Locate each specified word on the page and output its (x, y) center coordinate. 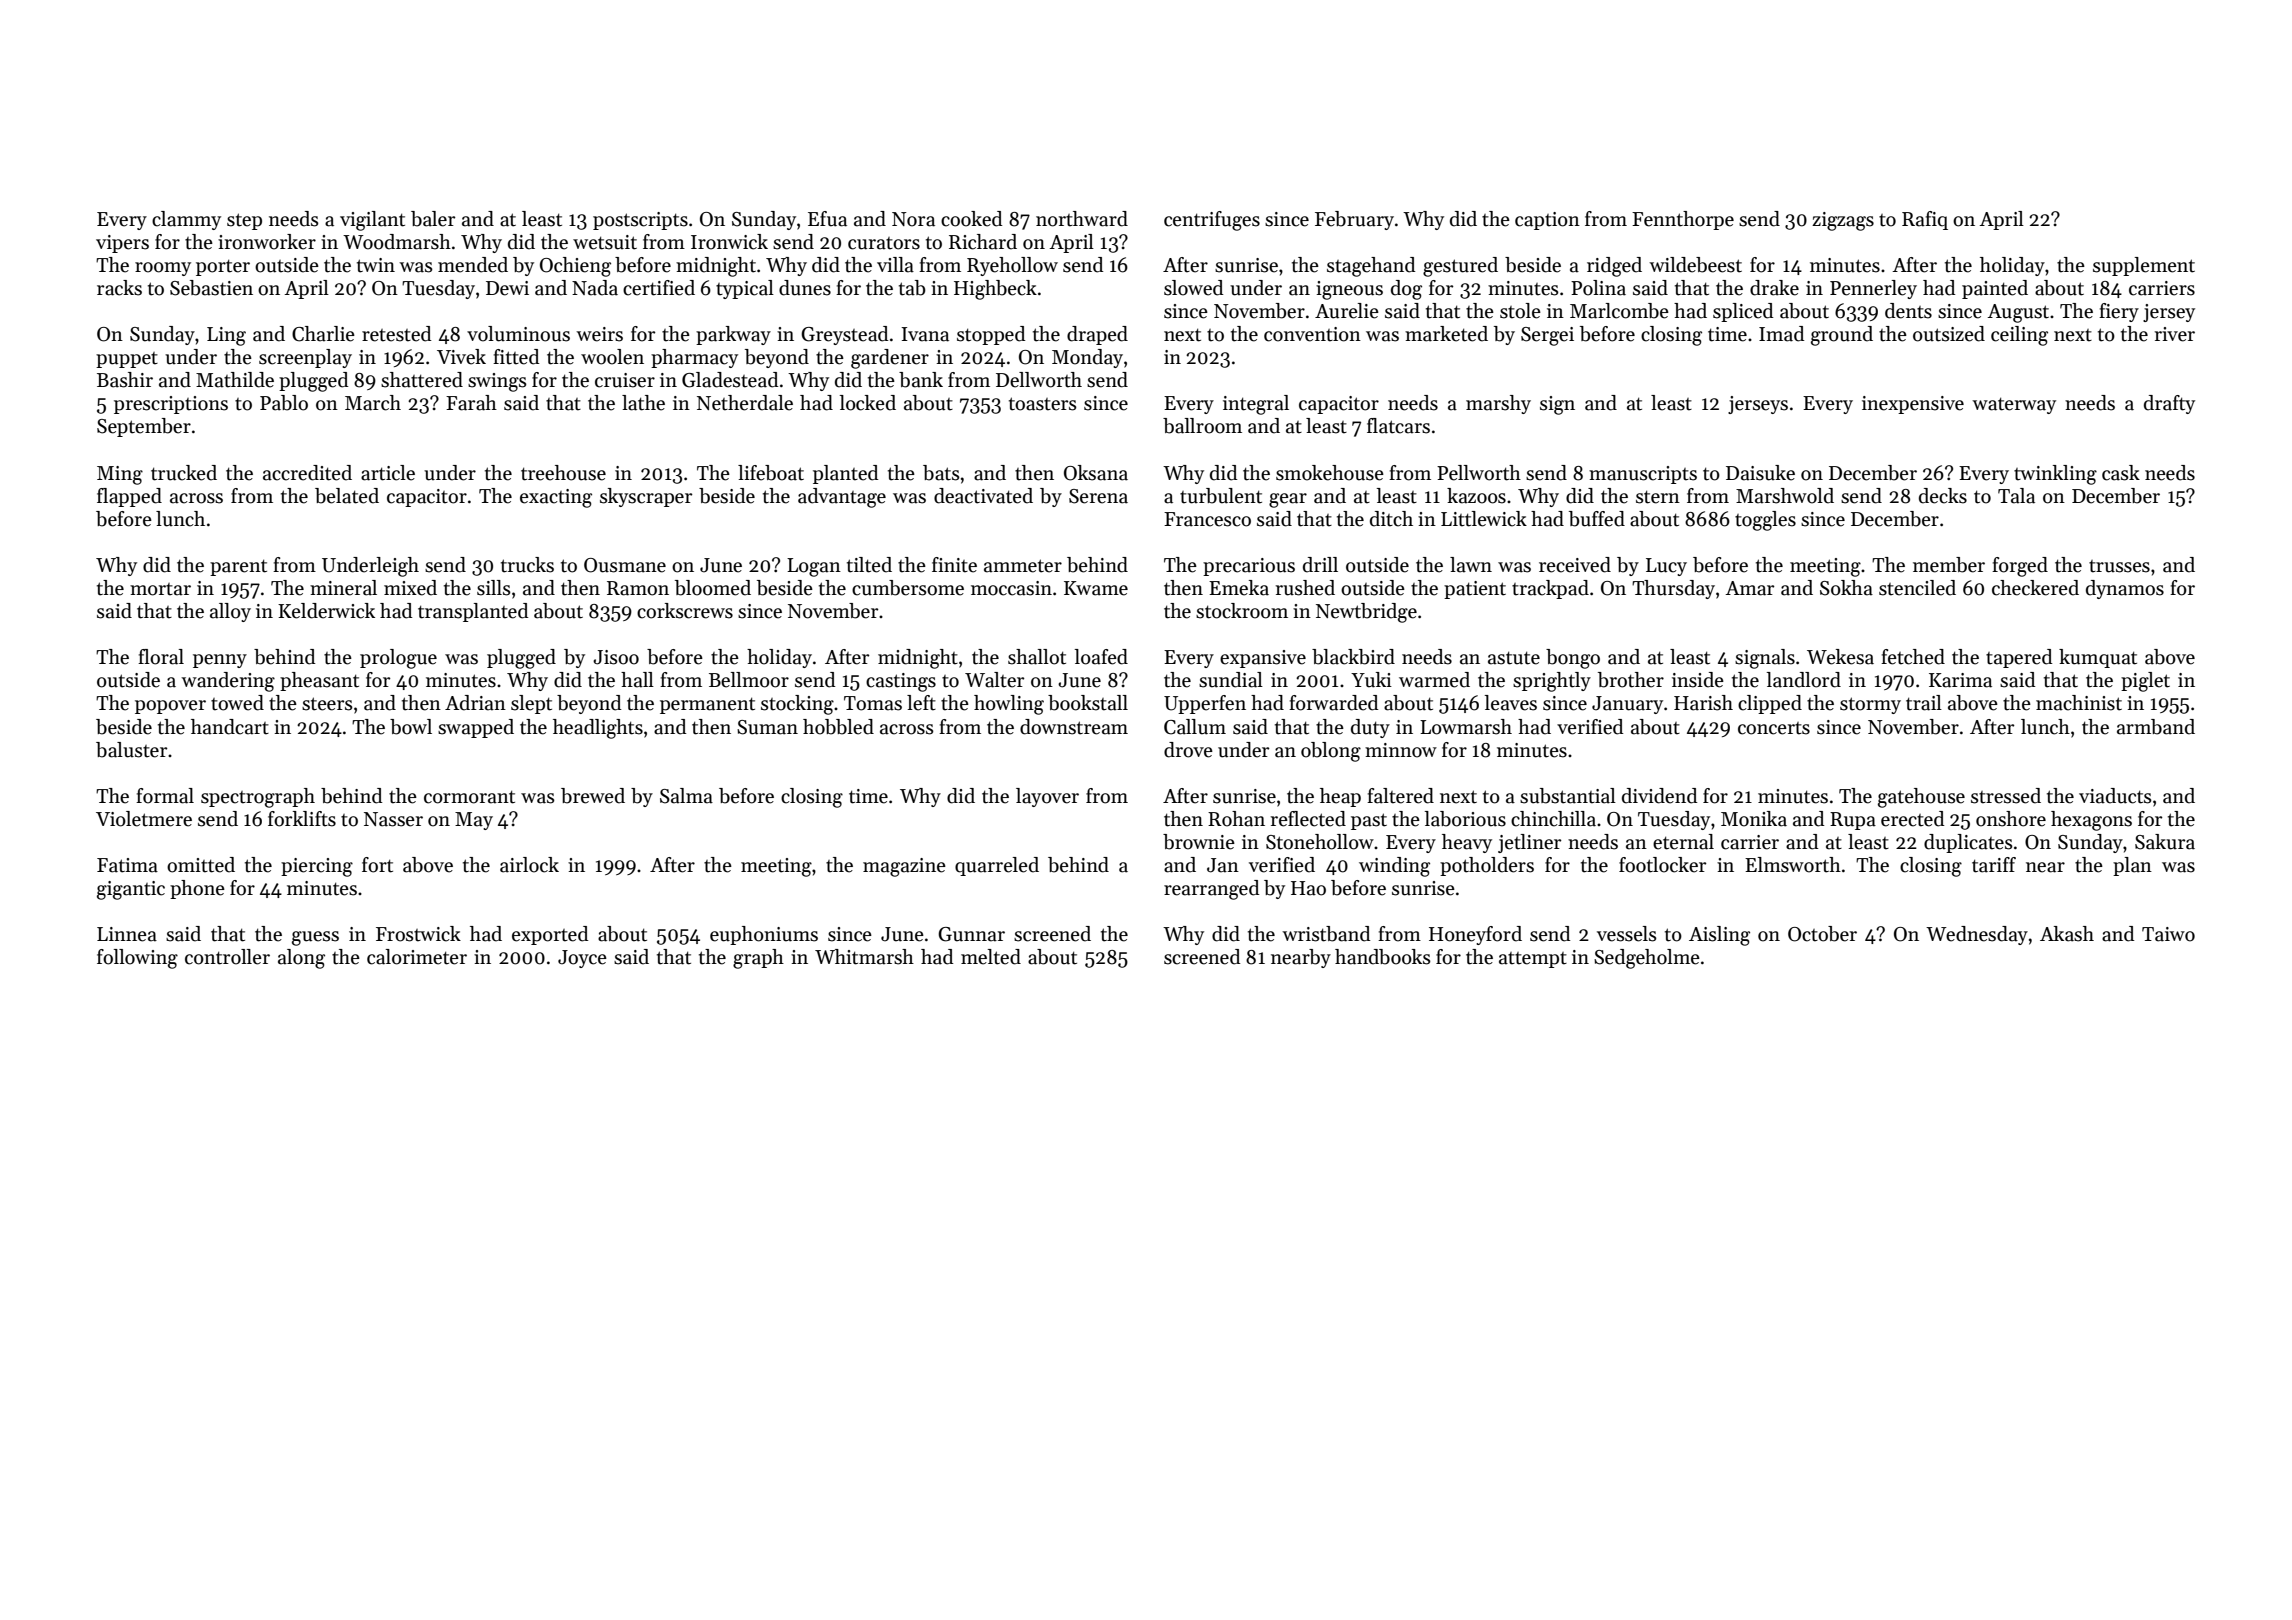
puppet (127, 360)
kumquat (2098, 658)
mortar (160, 589)
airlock (529, 865)
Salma (686, 796)
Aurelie (1347, 311)
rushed (1305, 588)
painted (1995, 289)
